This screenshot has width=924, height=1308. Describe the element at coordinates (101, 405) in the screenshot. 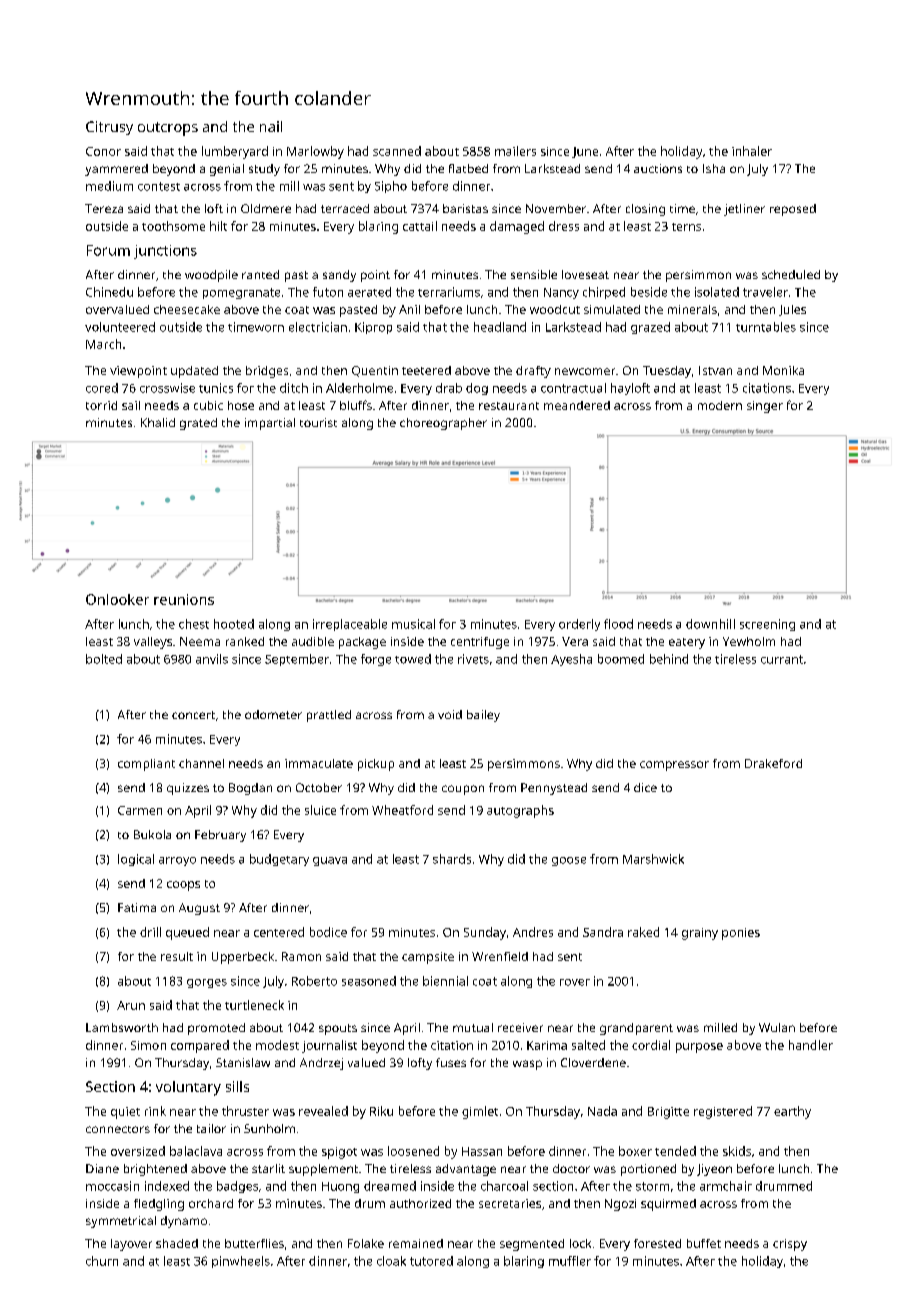

I see `torrid` at that location.
